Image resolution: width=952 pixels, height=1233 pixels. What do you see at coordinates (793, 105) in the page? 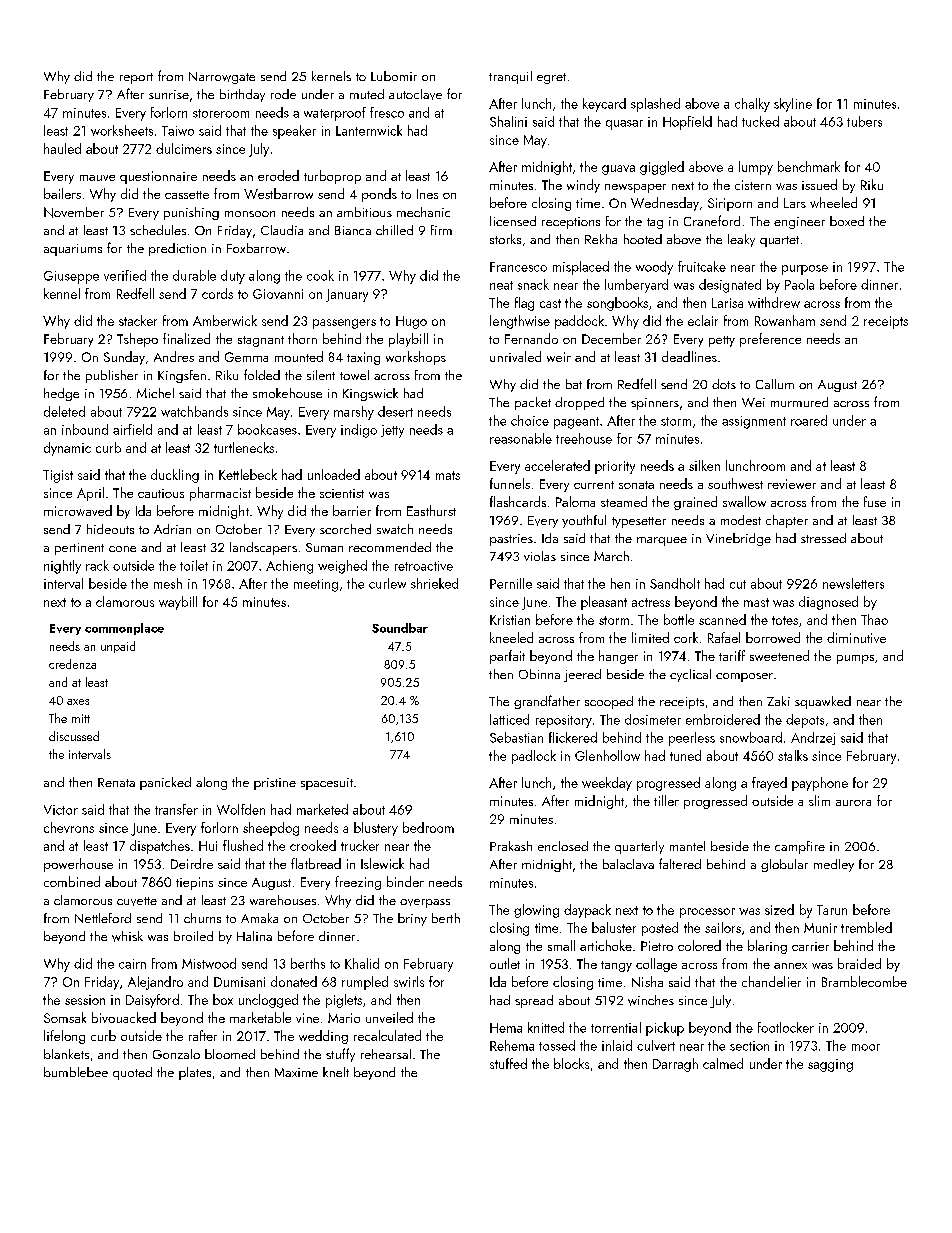
I see `skyline` at bounding box center [793, 105].
